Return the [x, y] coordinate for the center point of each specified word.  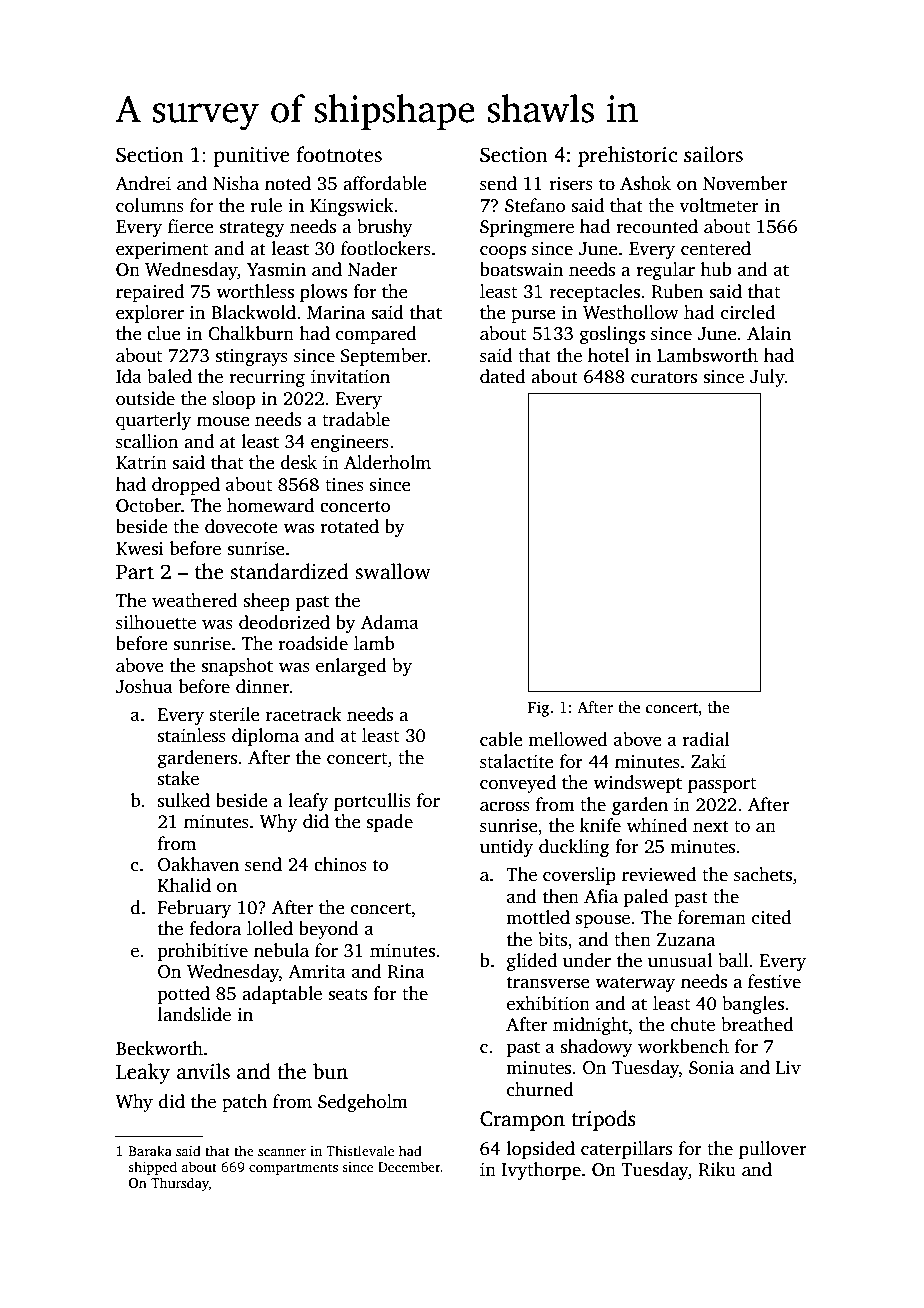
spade [389, 823]
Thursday [180, 1184]
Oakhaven [198, 864]
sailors [713, 154]
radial [706, 739]
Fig [538, 709]
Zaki [708, 761]
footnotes [339, 154]
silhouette [156, 622]
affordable [384, 183]
